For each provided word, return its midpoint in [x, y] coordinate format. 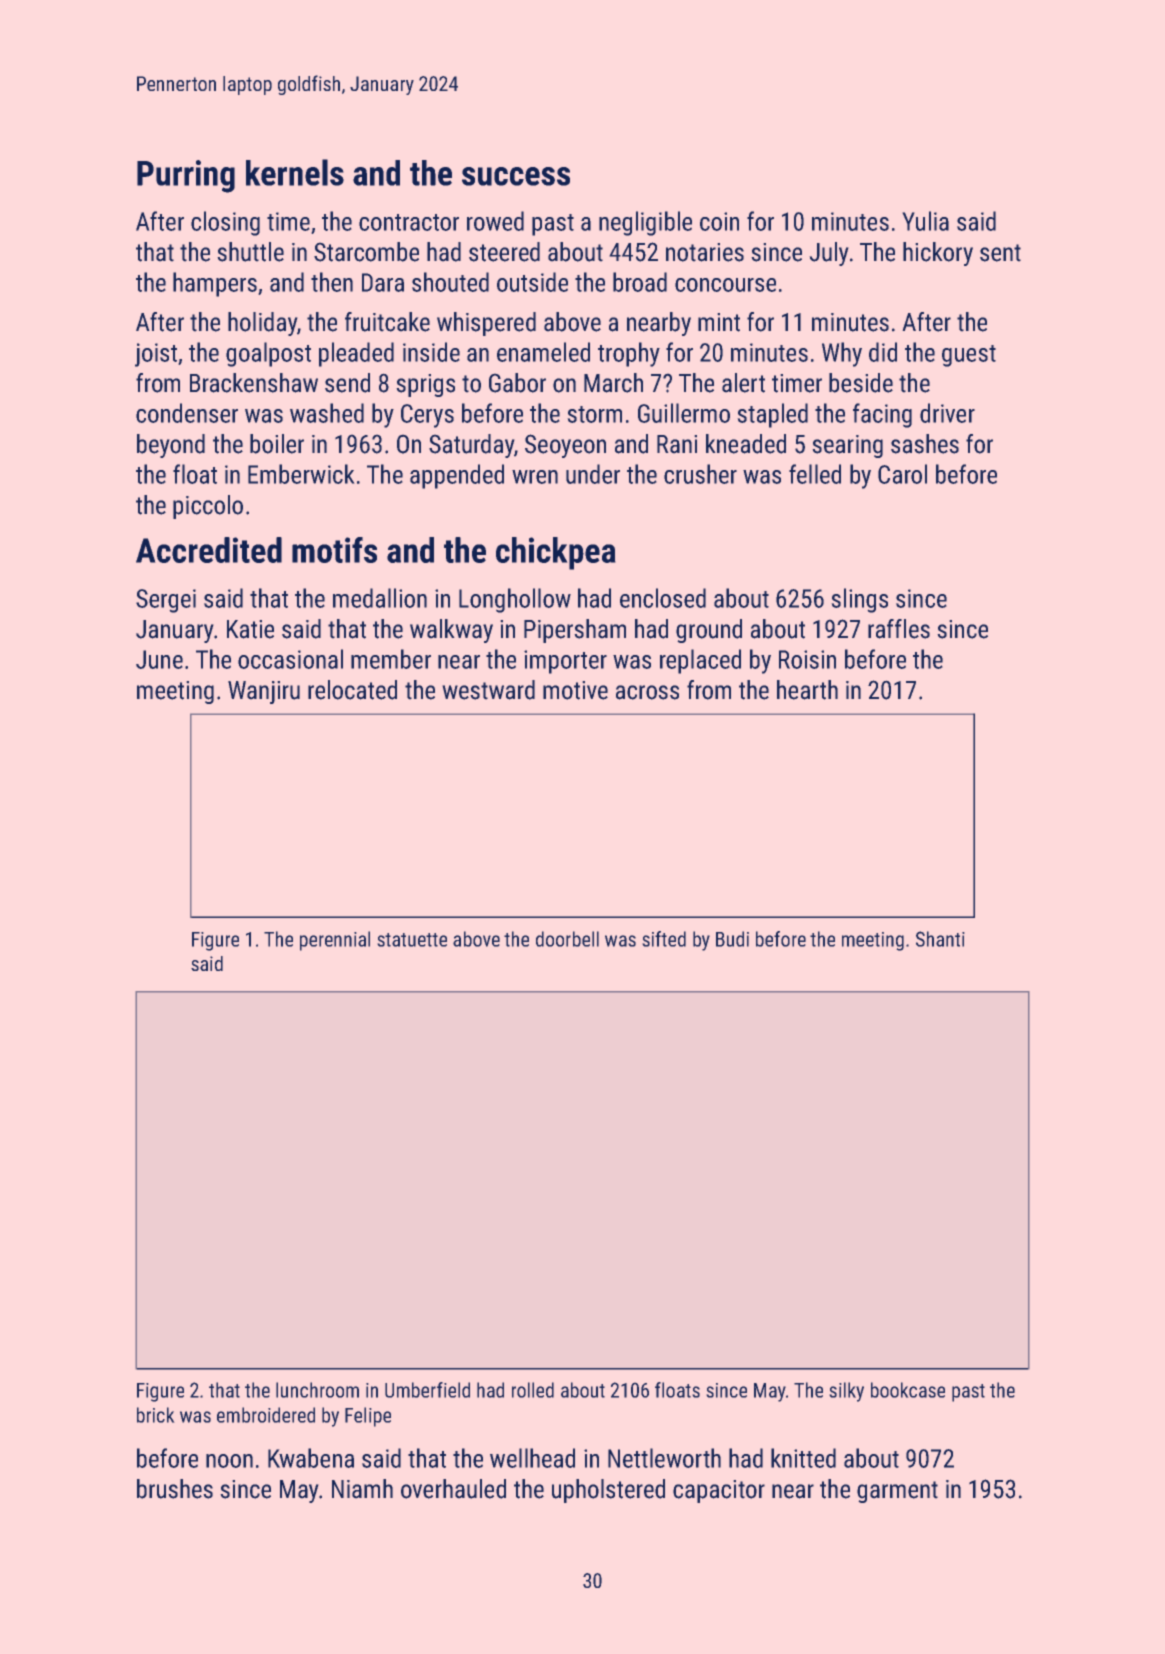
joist [156, 355]
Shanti [940, 939]
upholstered [608, 1491]
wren [535, 477]
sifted [664, 939]
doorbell [567, 939]
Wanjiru [264, 692]
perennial [335, 941]
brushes [175, 1489]
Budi [732, 939]
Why [842, 354]
